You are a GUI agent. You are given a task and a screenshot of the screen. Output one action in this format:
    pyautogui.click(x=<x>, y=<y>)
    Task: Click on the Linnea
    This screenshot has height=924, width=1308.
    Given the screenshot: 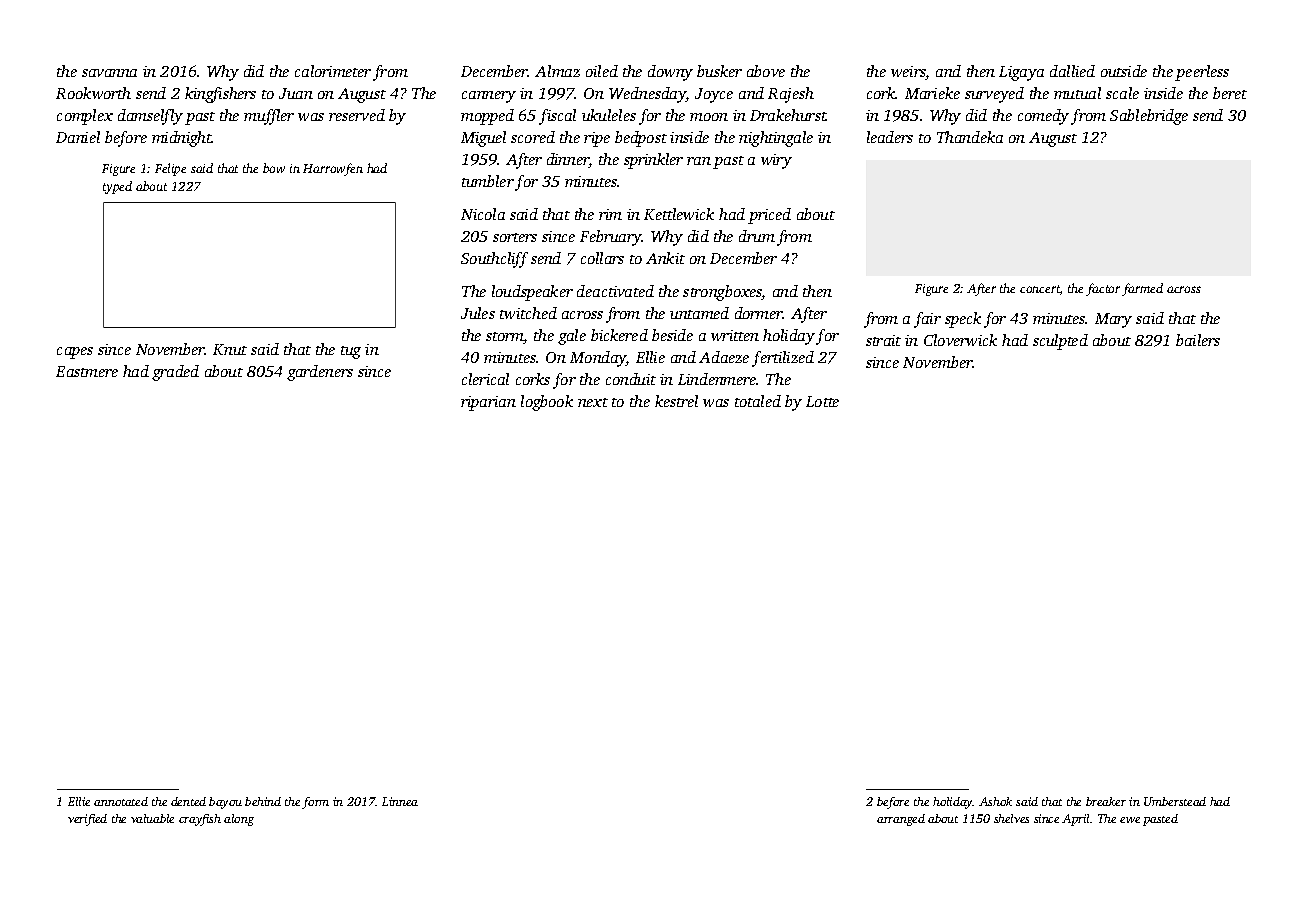 What is the action you would take?
    pyautogui.click(x=400, y=801)
